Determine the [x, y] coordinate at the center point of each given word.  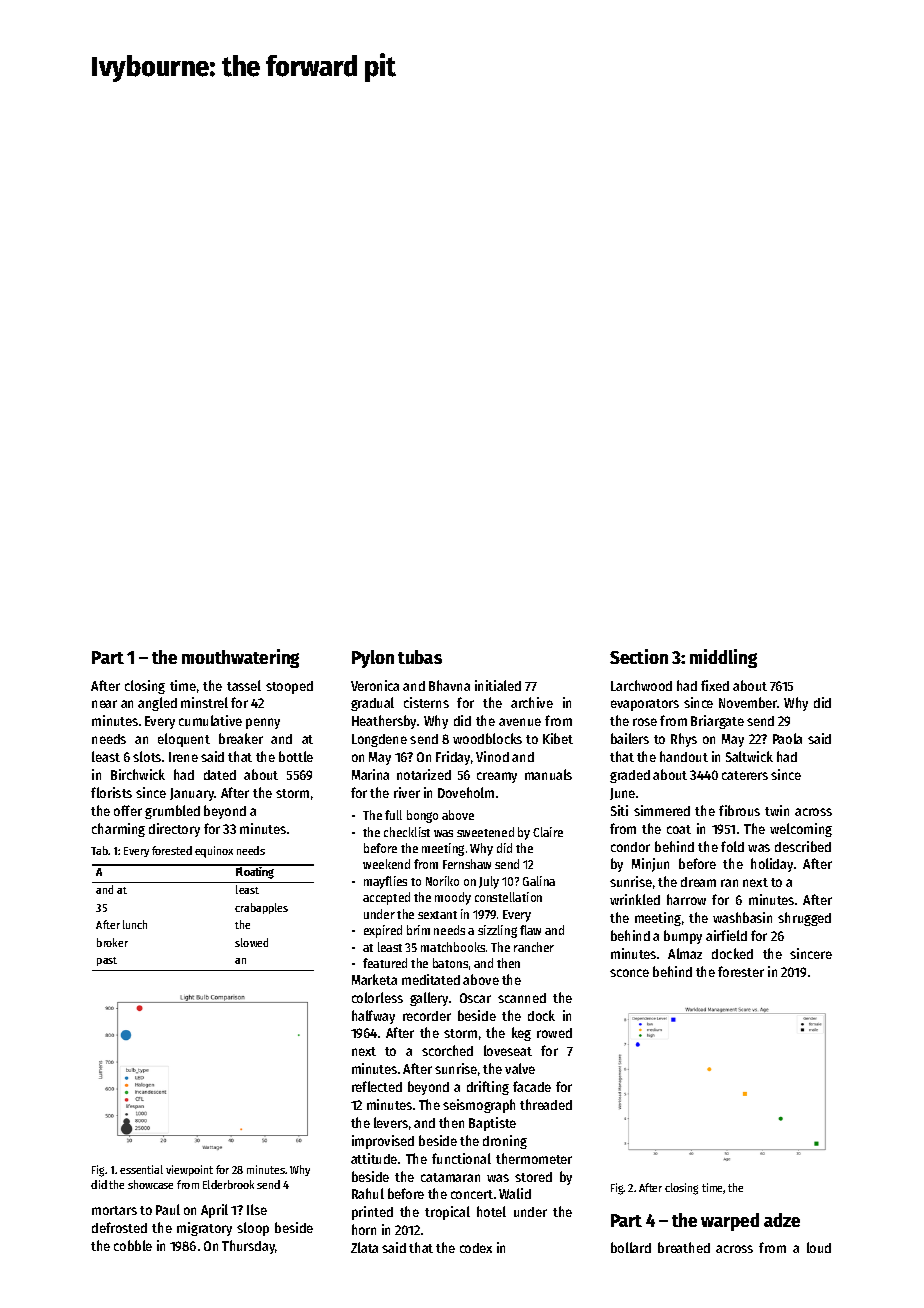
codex [476, 1248]
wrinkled [635, 899]
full [393, 815]
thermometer [534, 1158]
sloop [253, 1229]
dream [698, 882]
